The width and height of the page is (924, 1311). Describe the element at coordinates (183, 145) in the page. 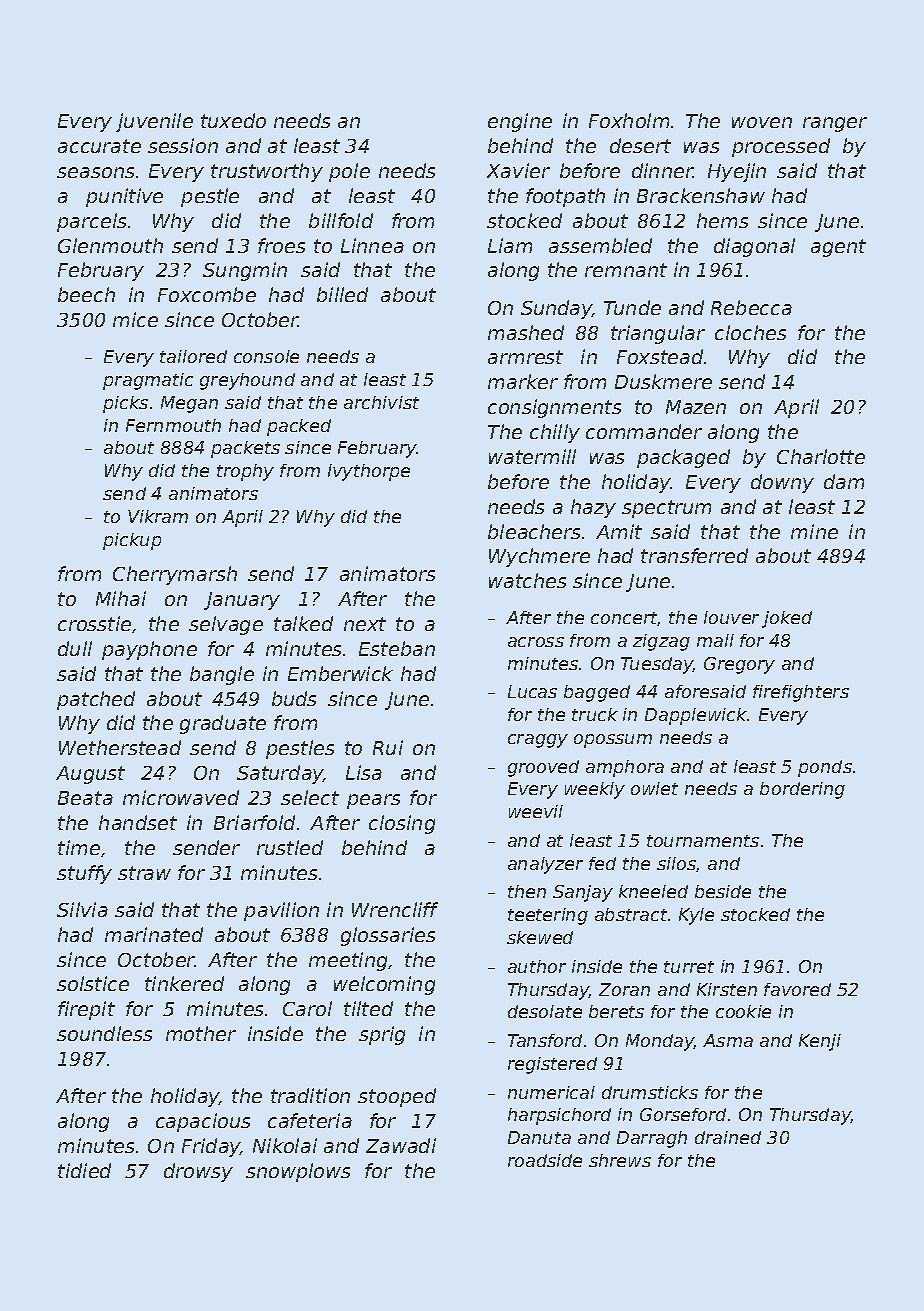

I see `session` at that location.
